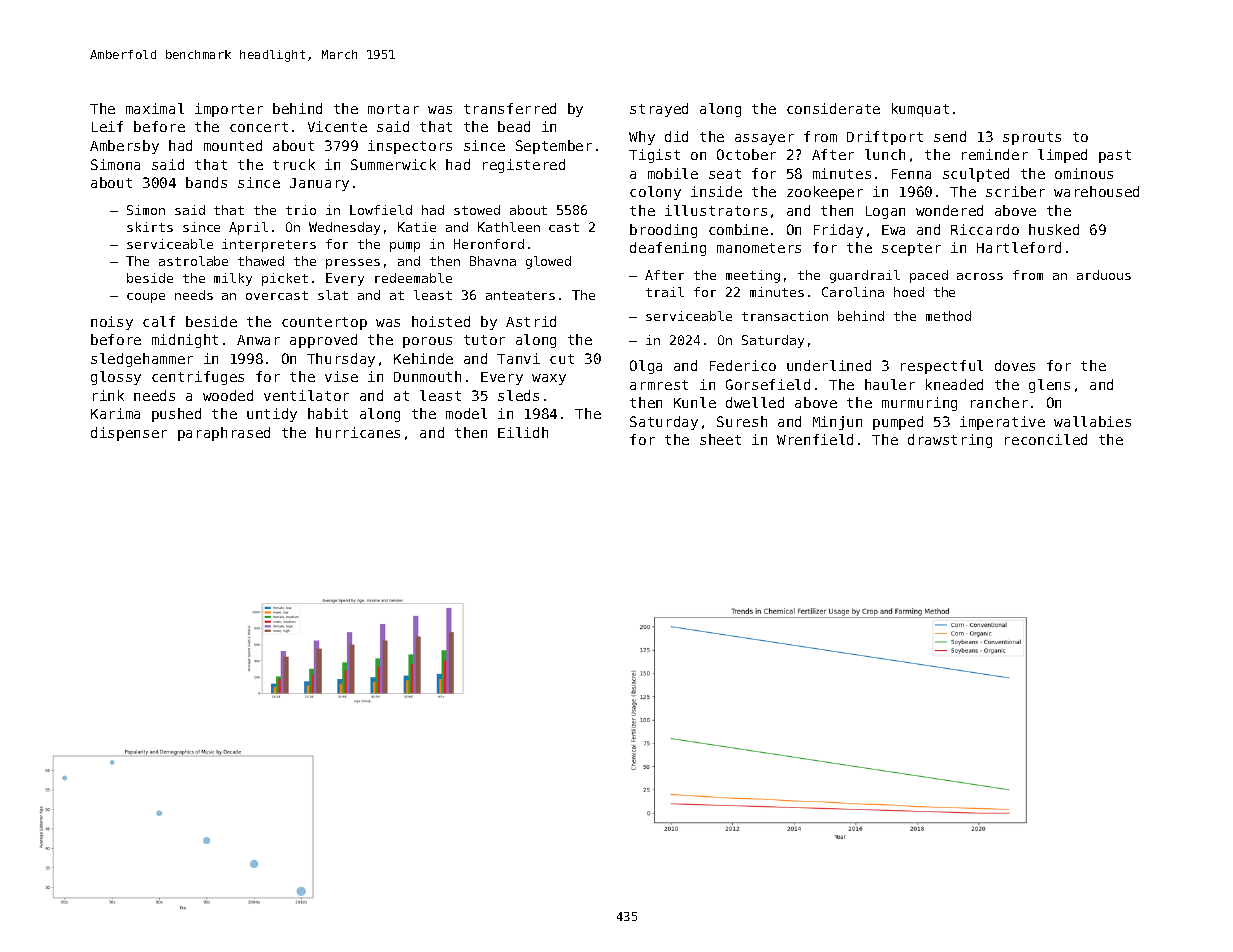 This image has width=1233, height=952. What do you see at coordinates (193, 261) in the image?
I see `astrolabe` at bounding box center [193, 261].
